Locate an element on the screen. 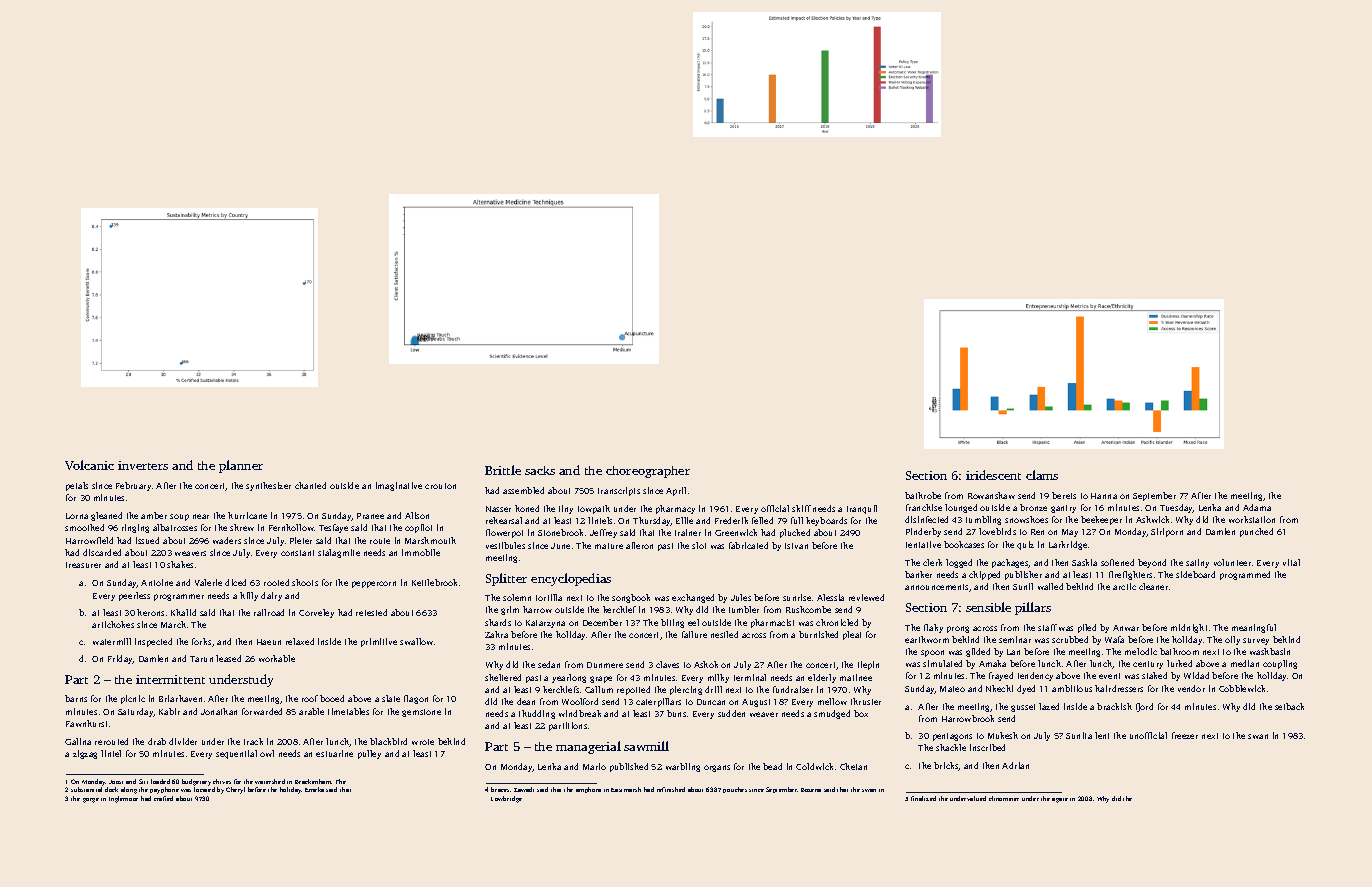  intermittent is located at coordinates (170, 679).
